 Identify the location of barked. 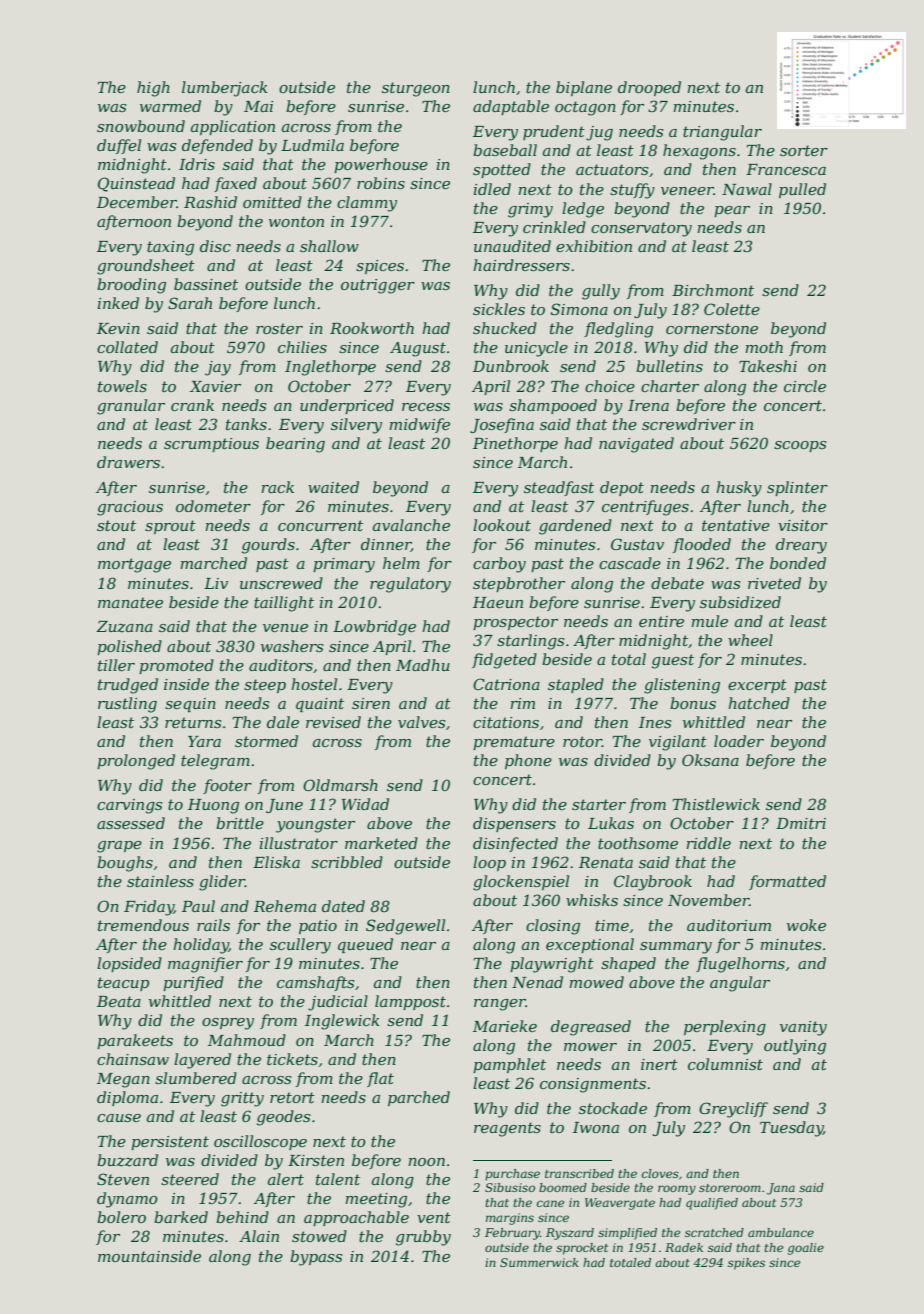
(181, 1217).
